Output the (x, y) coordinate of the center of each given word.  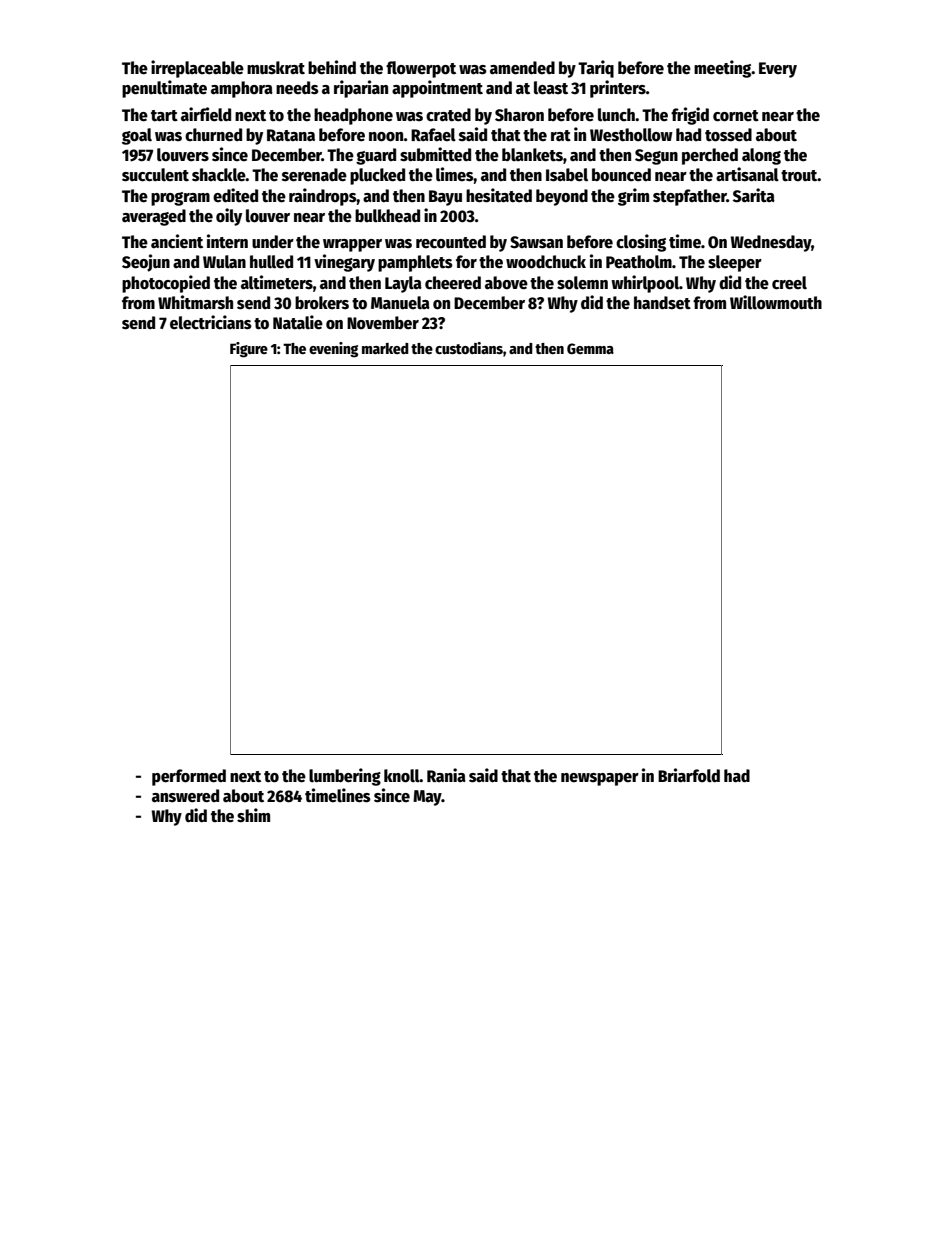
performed (189, 777)
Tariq (596, 69)
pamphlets (415, 263)
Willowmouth (776, 302)
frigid (690, 116)
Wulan (224, 261)
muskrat (276, 68)
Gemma (590, 348)
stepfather (690, 197)
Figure (249, 350)
